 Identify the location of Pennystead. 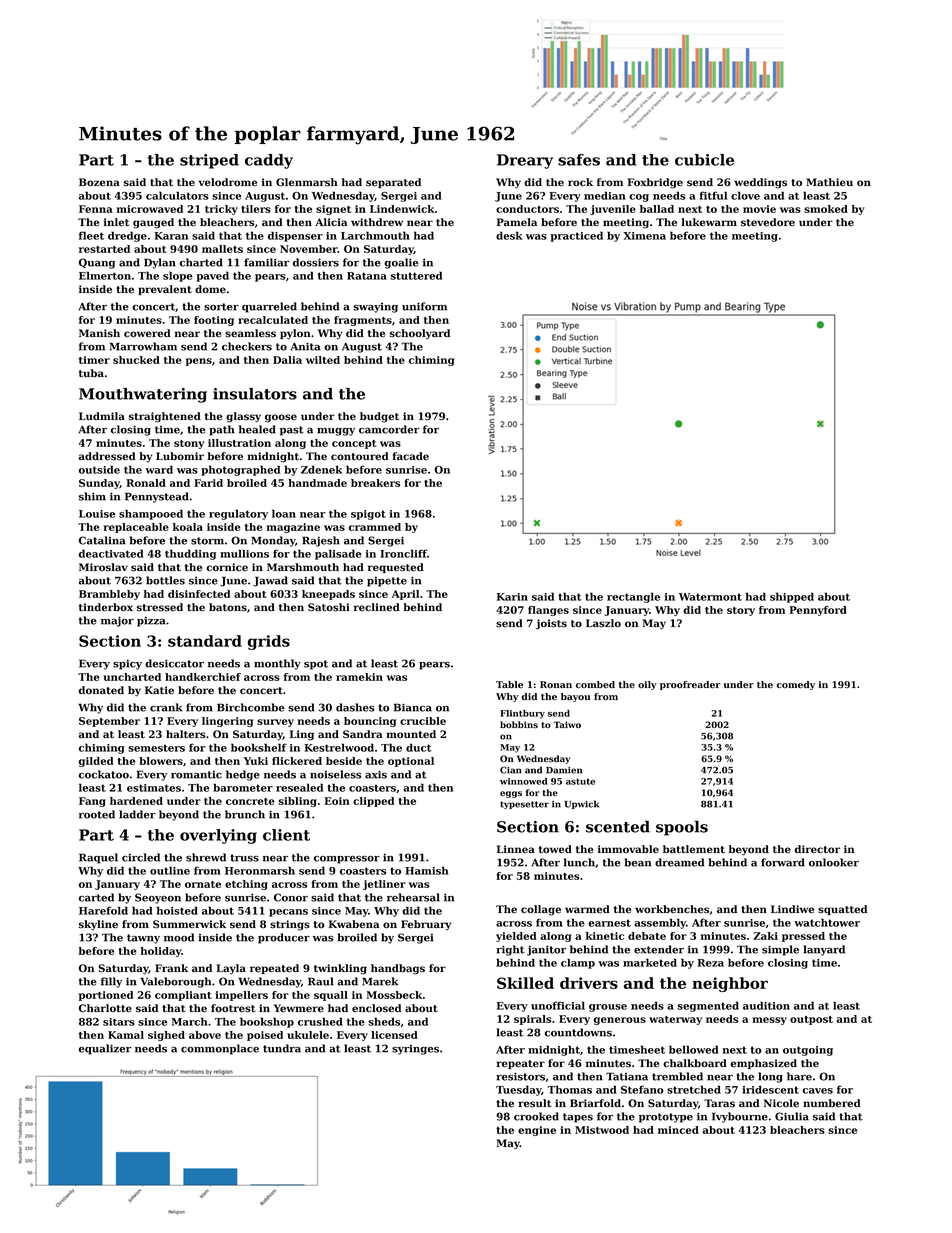
(157, 497).
